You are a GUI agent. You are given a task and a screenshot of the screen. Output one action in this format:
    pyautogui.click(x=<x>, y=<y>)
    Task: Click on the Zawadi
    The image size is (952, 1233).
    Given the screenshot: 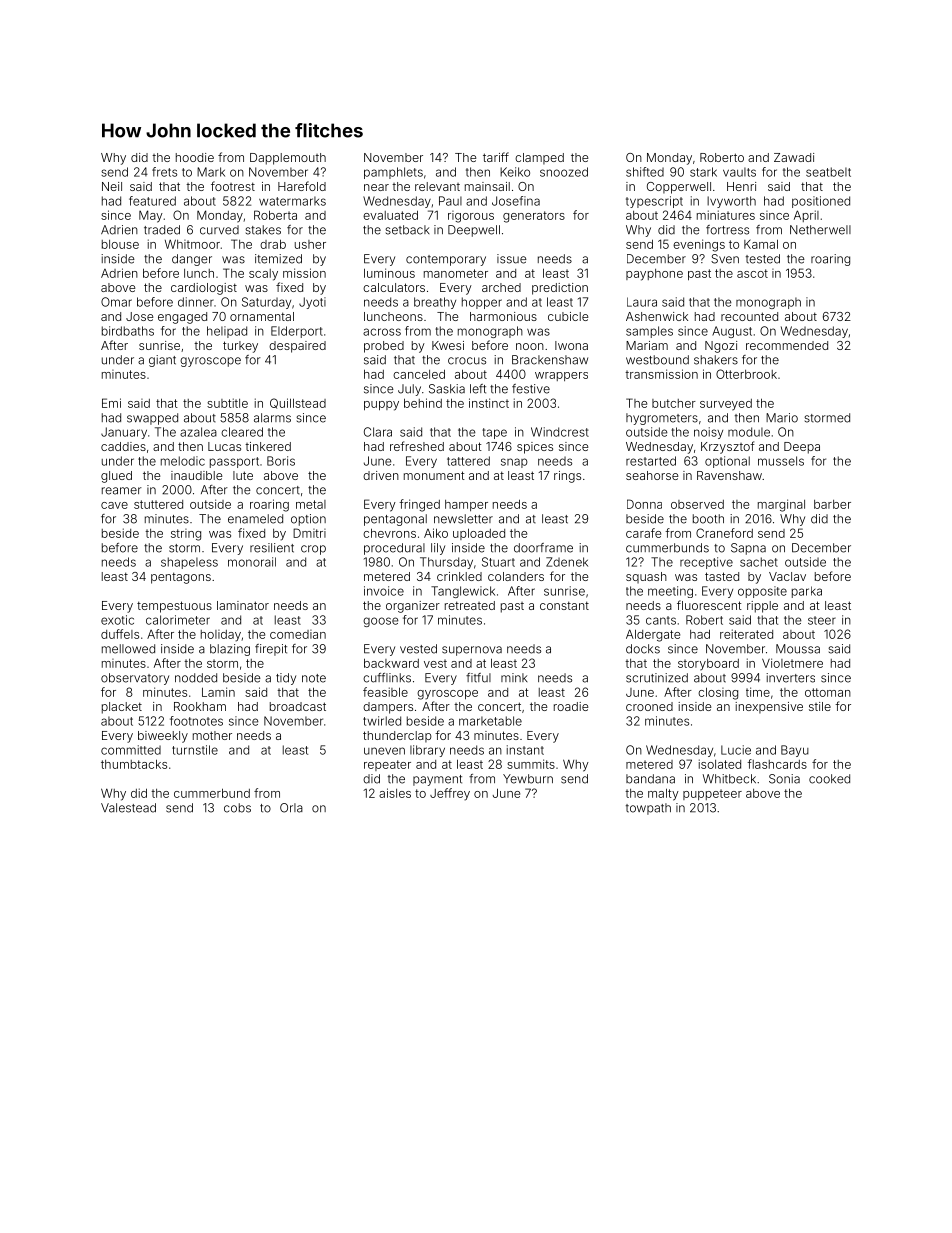 What is the action you would take?
    pyautogui.click(x=794, y=157)
